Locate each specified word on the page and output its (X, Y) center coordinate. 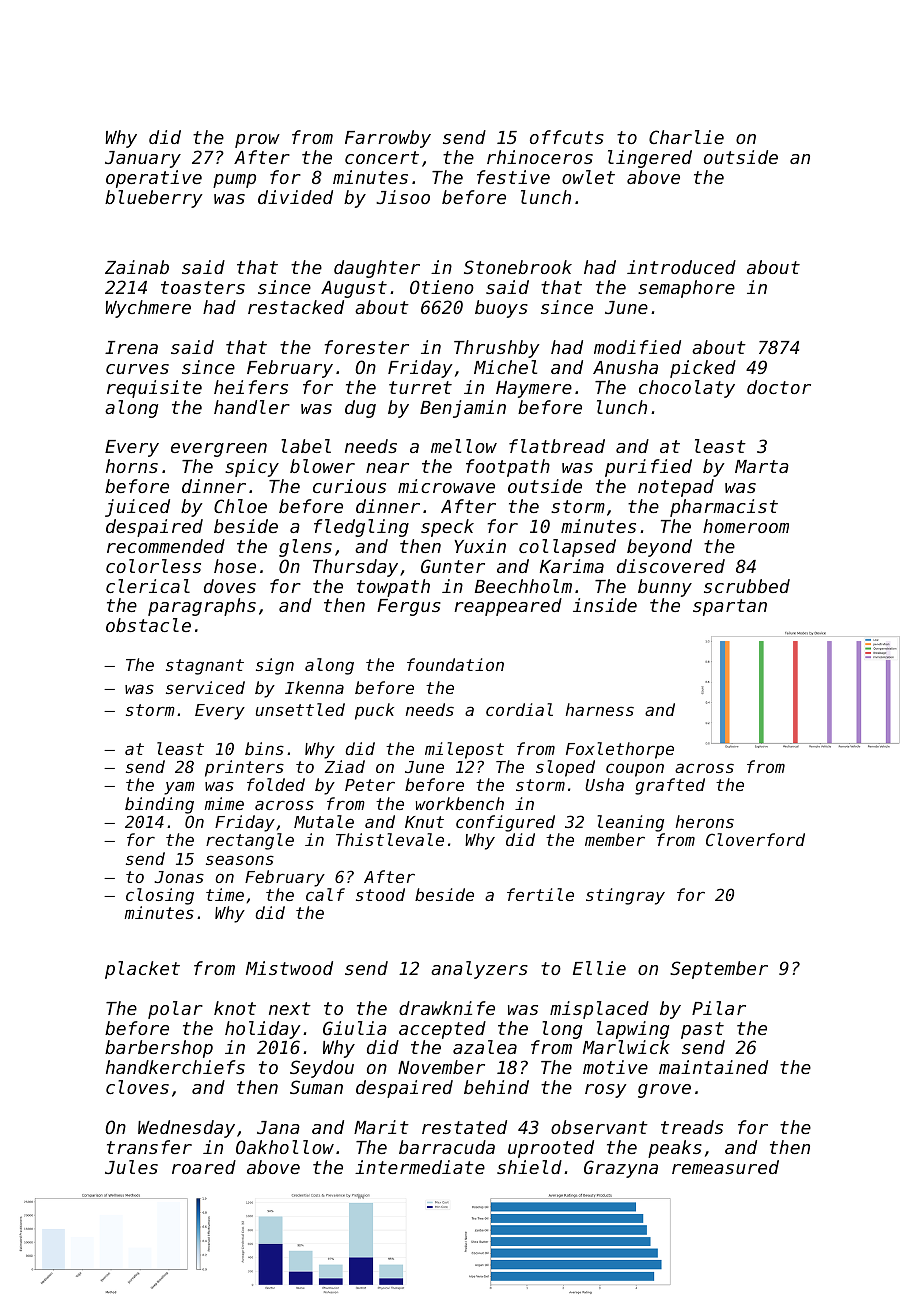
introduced (681, 267)
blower (322, 466)
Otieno (442, 287)
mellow (464, 446)
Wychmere (148, 309)
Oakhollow (285, 1147)
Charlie (686, 137)
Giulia (355, 1028)
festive (513, 177)
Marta (762, 466)
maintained (713, 1067)
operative (154, 179)
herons (705, 821)
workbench (460, 803)
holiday (263, 1030)
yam (179, 788)
